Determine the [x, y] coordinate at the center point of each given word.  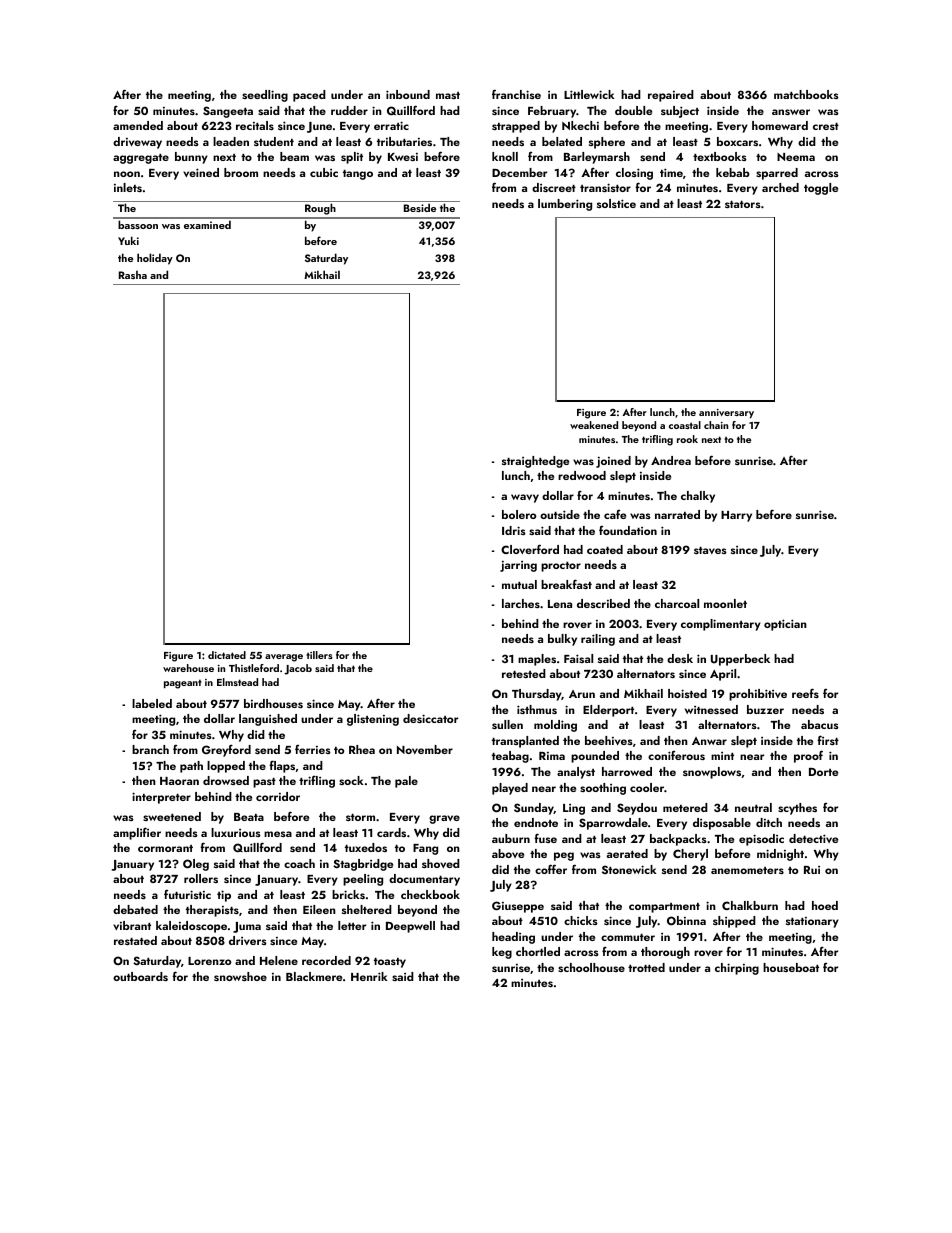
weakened [594, 425]
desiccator [430, 718]
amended [138, 125]
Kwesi [403, 157]
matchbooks [806, 94]
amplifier [137, 833]
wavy [525, 498]
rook [687, 439]
